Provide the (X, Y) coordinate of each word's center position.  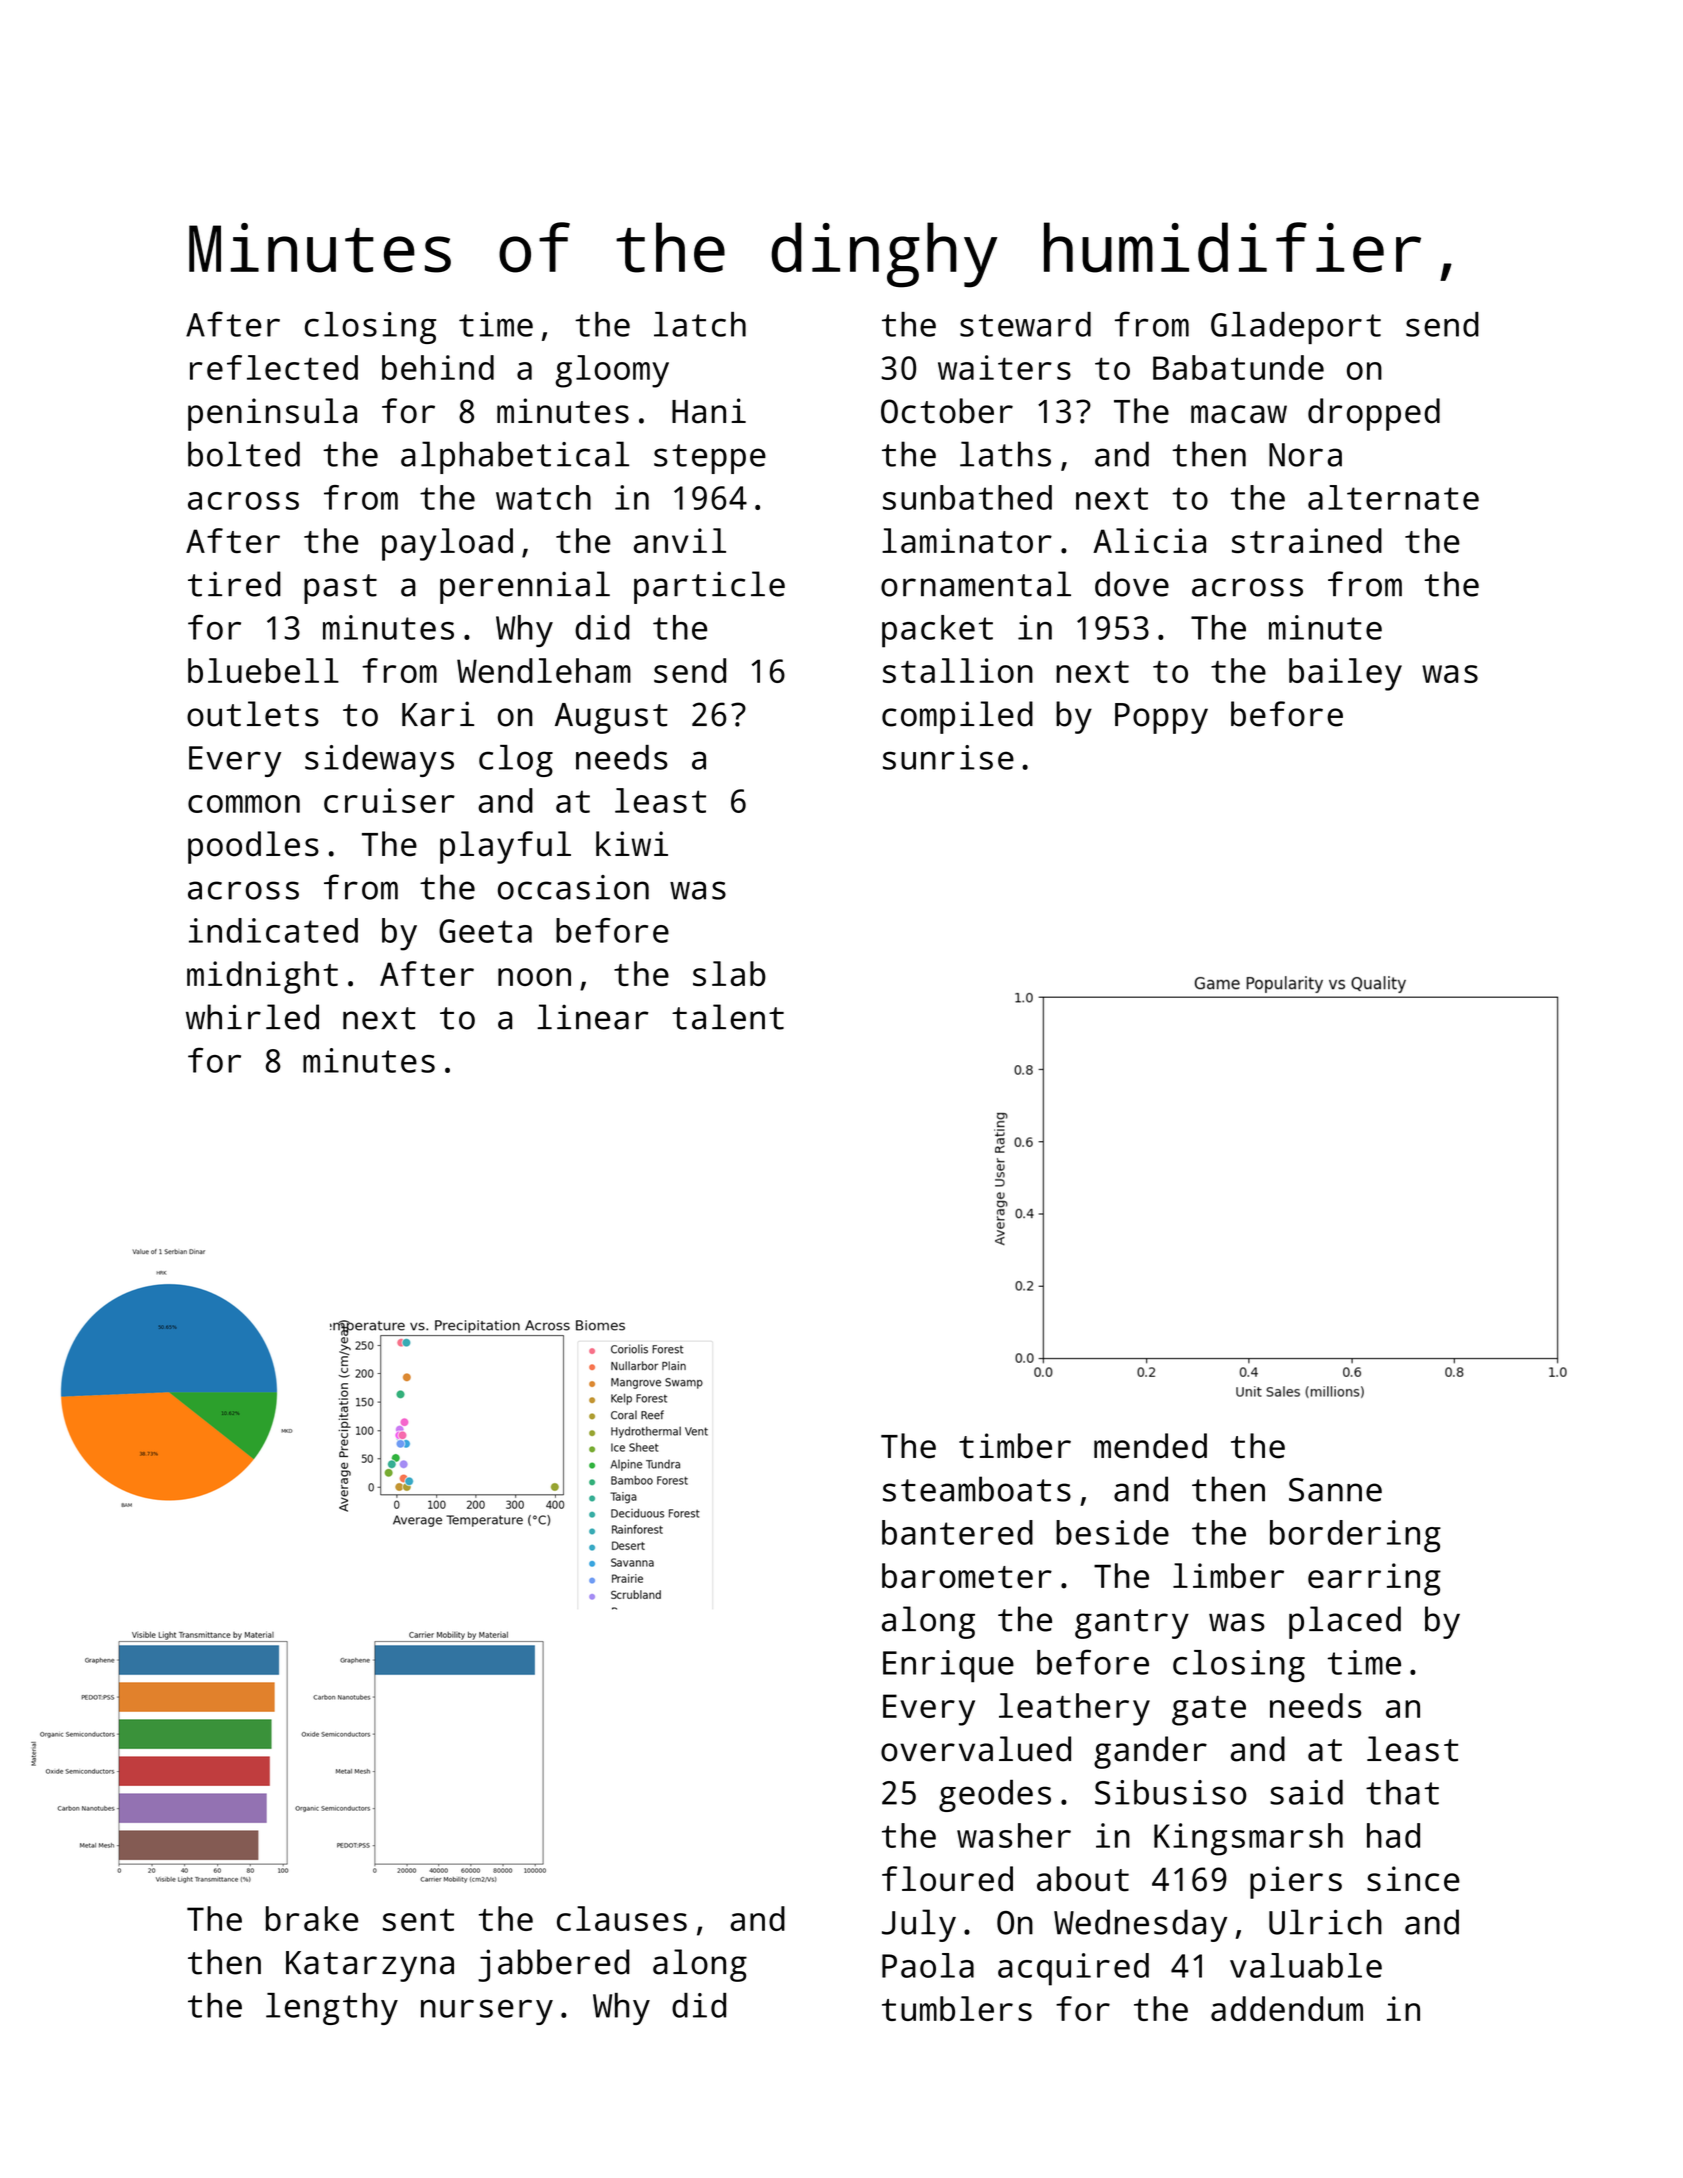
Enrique (948, 1666)
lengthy (332, 2009)
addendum (1287, 2008)
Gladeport (1296, 328)
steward (1025, 324)
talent (728, 1017)
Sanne (1335, 1490)
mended (1150, 1446)
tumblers (957, 2008)
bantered (957, 1532)
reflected (274, 367)
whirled (252, 1017)
